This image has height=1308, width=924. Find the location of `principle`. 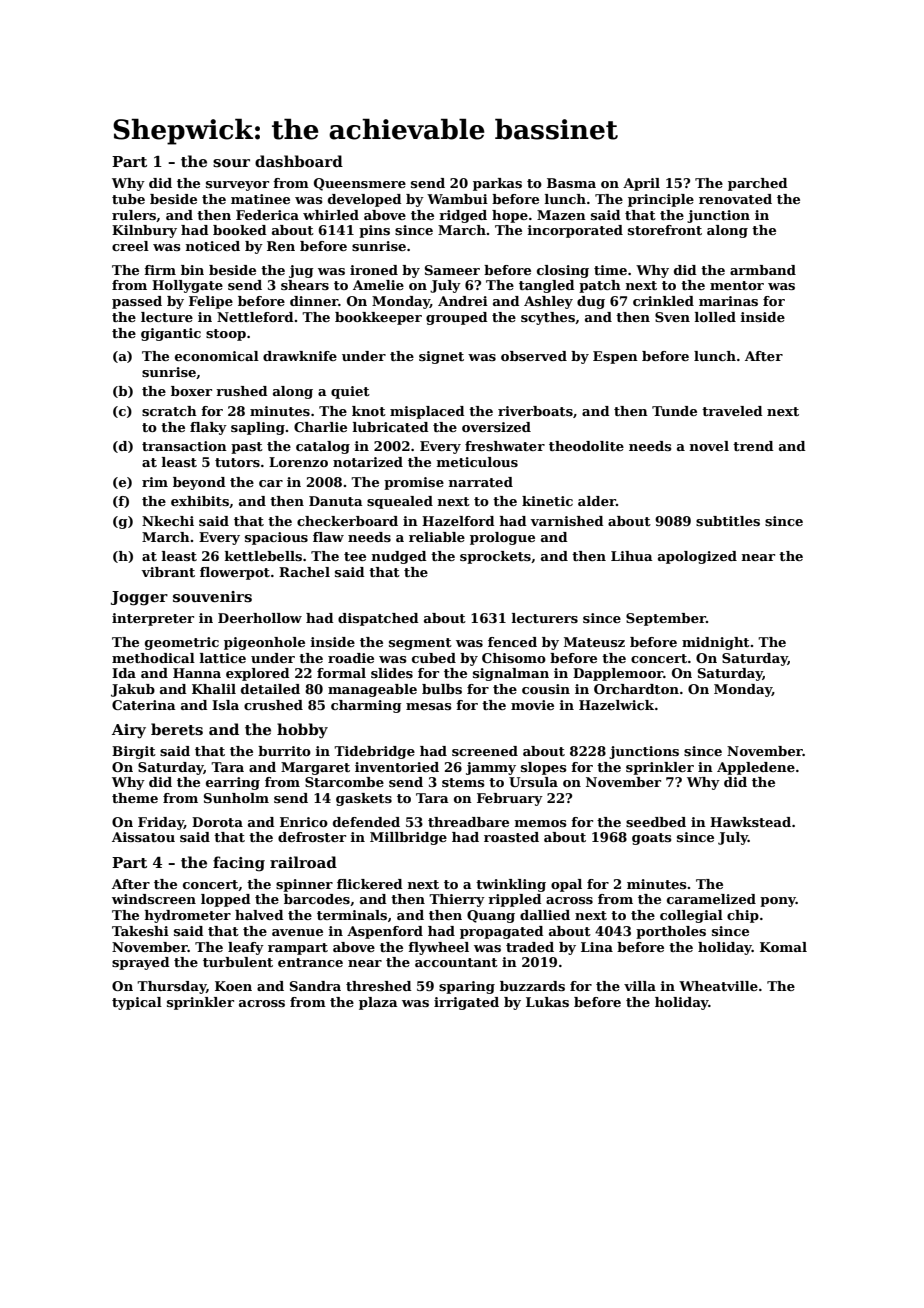

principle is located at coordinates (661, 200).
